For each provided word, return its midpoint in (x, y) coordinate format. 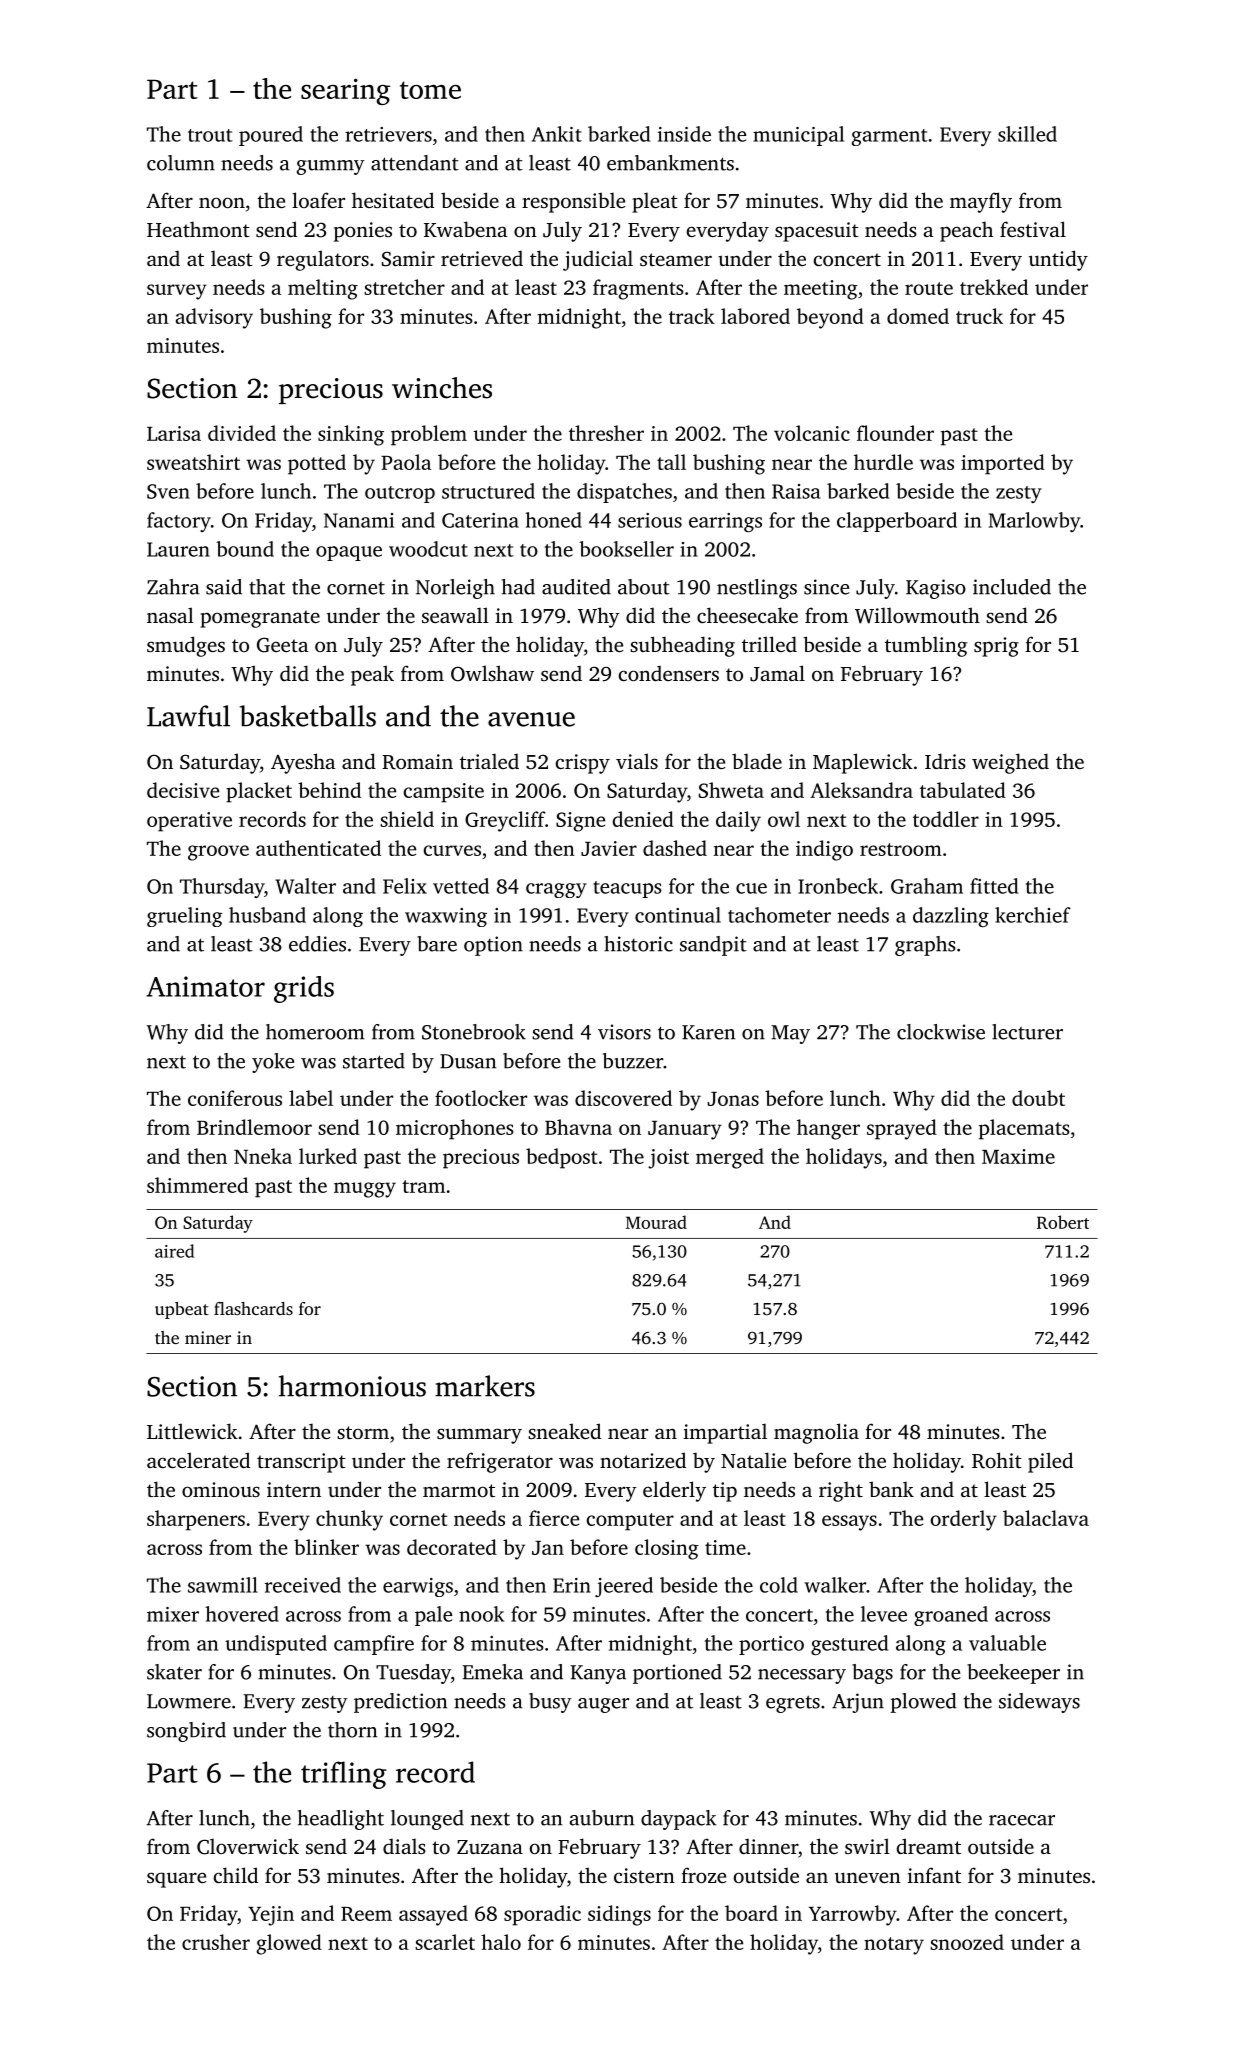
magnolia (816, 1433)
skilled (1027, 134)
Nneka (263, 1156)
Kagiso (936, 589)
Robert (1063, 1222)
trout (210, 135)
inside (684, 134)
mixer (173, 1614)
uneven (868, 1877)
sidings (619, 1915)
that (267, 587)
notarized (643, 1460)
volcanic (812, 433)
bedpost (561, 1158)
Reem (366, 1914)
